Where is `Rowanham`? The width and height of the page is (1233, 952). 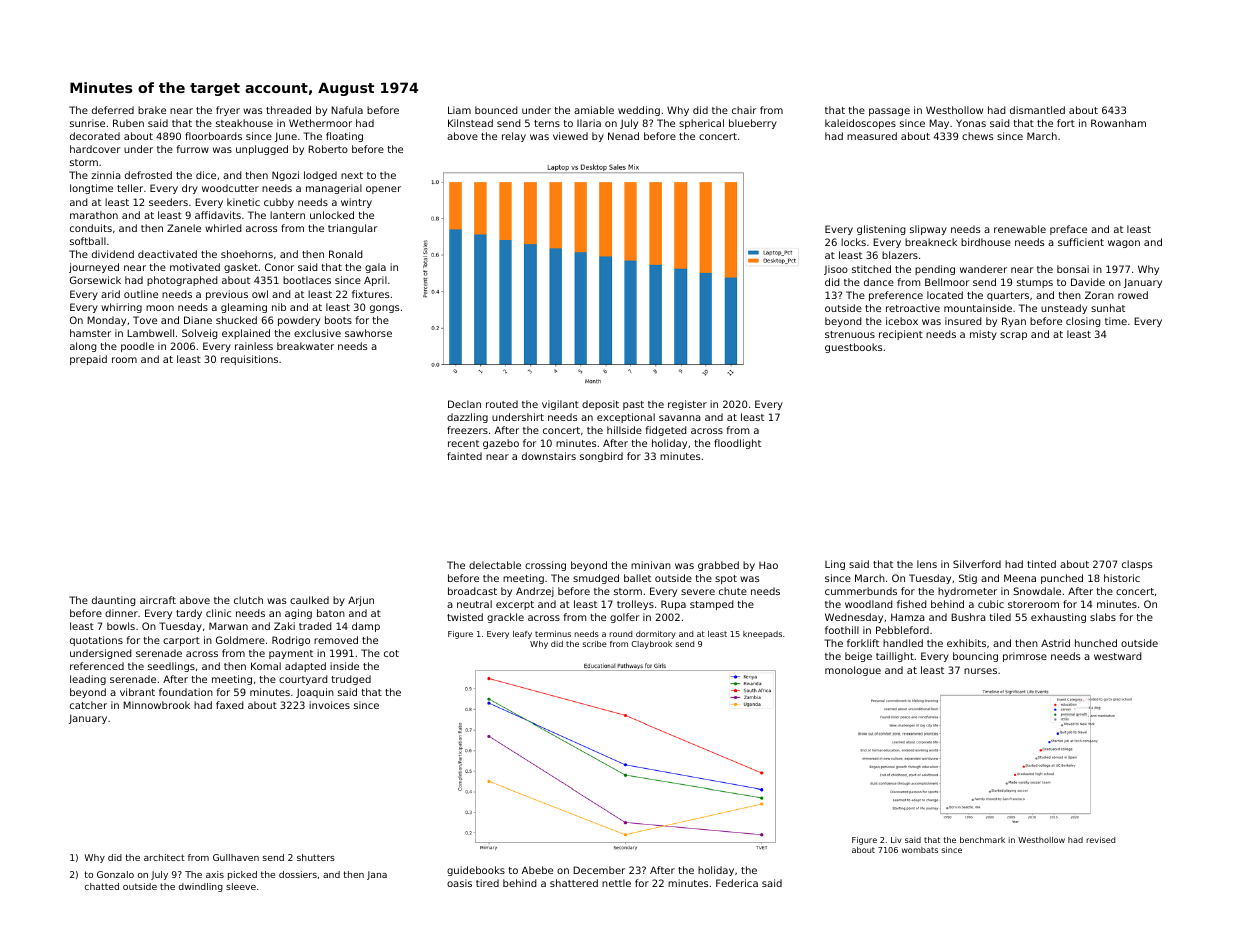
Rowanham is located at coordinates (1118, 123).
